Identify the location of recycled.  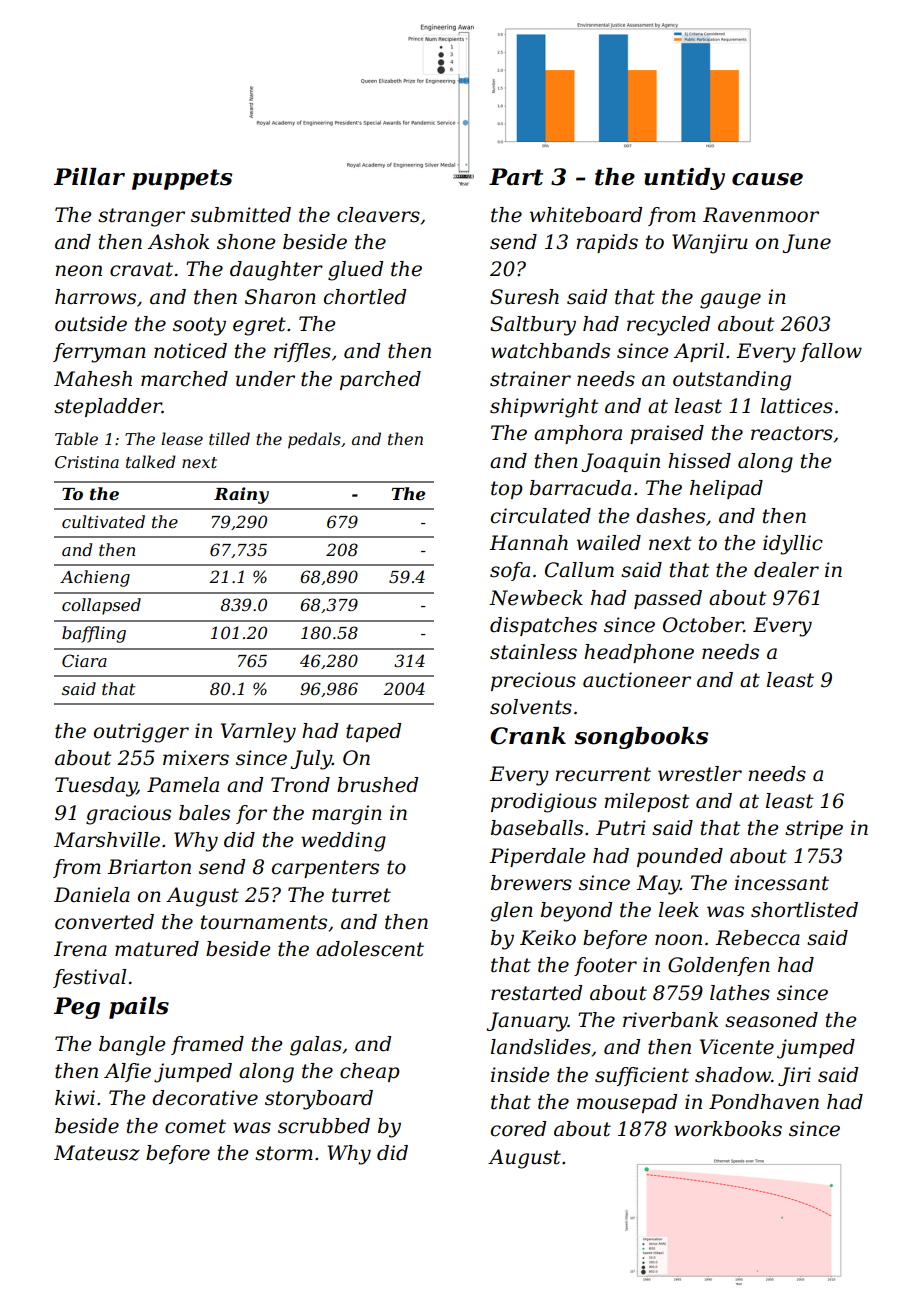
(668, 326).
